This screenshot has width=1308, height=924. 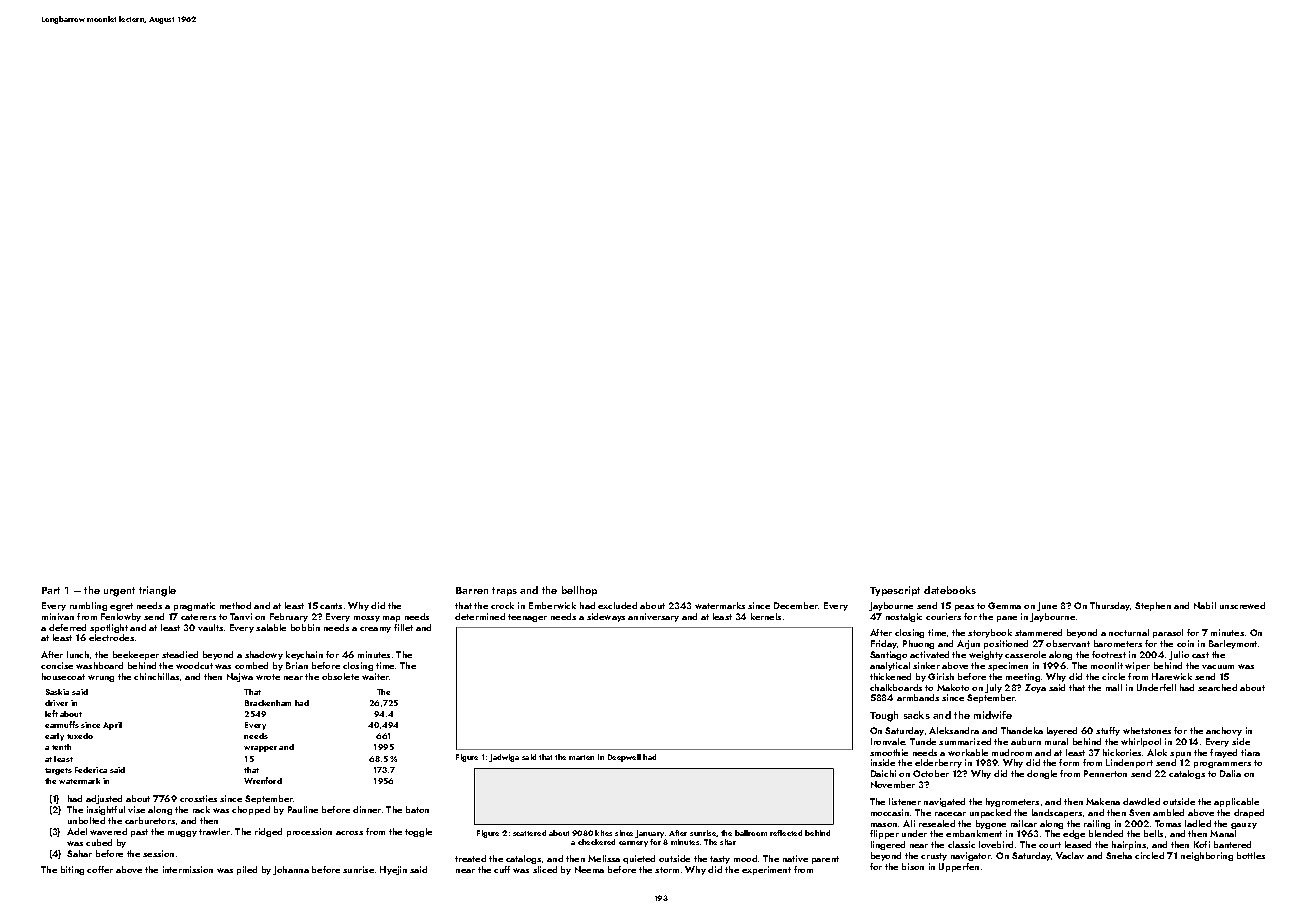 I want to click on across, so click(x=349, y=833).
